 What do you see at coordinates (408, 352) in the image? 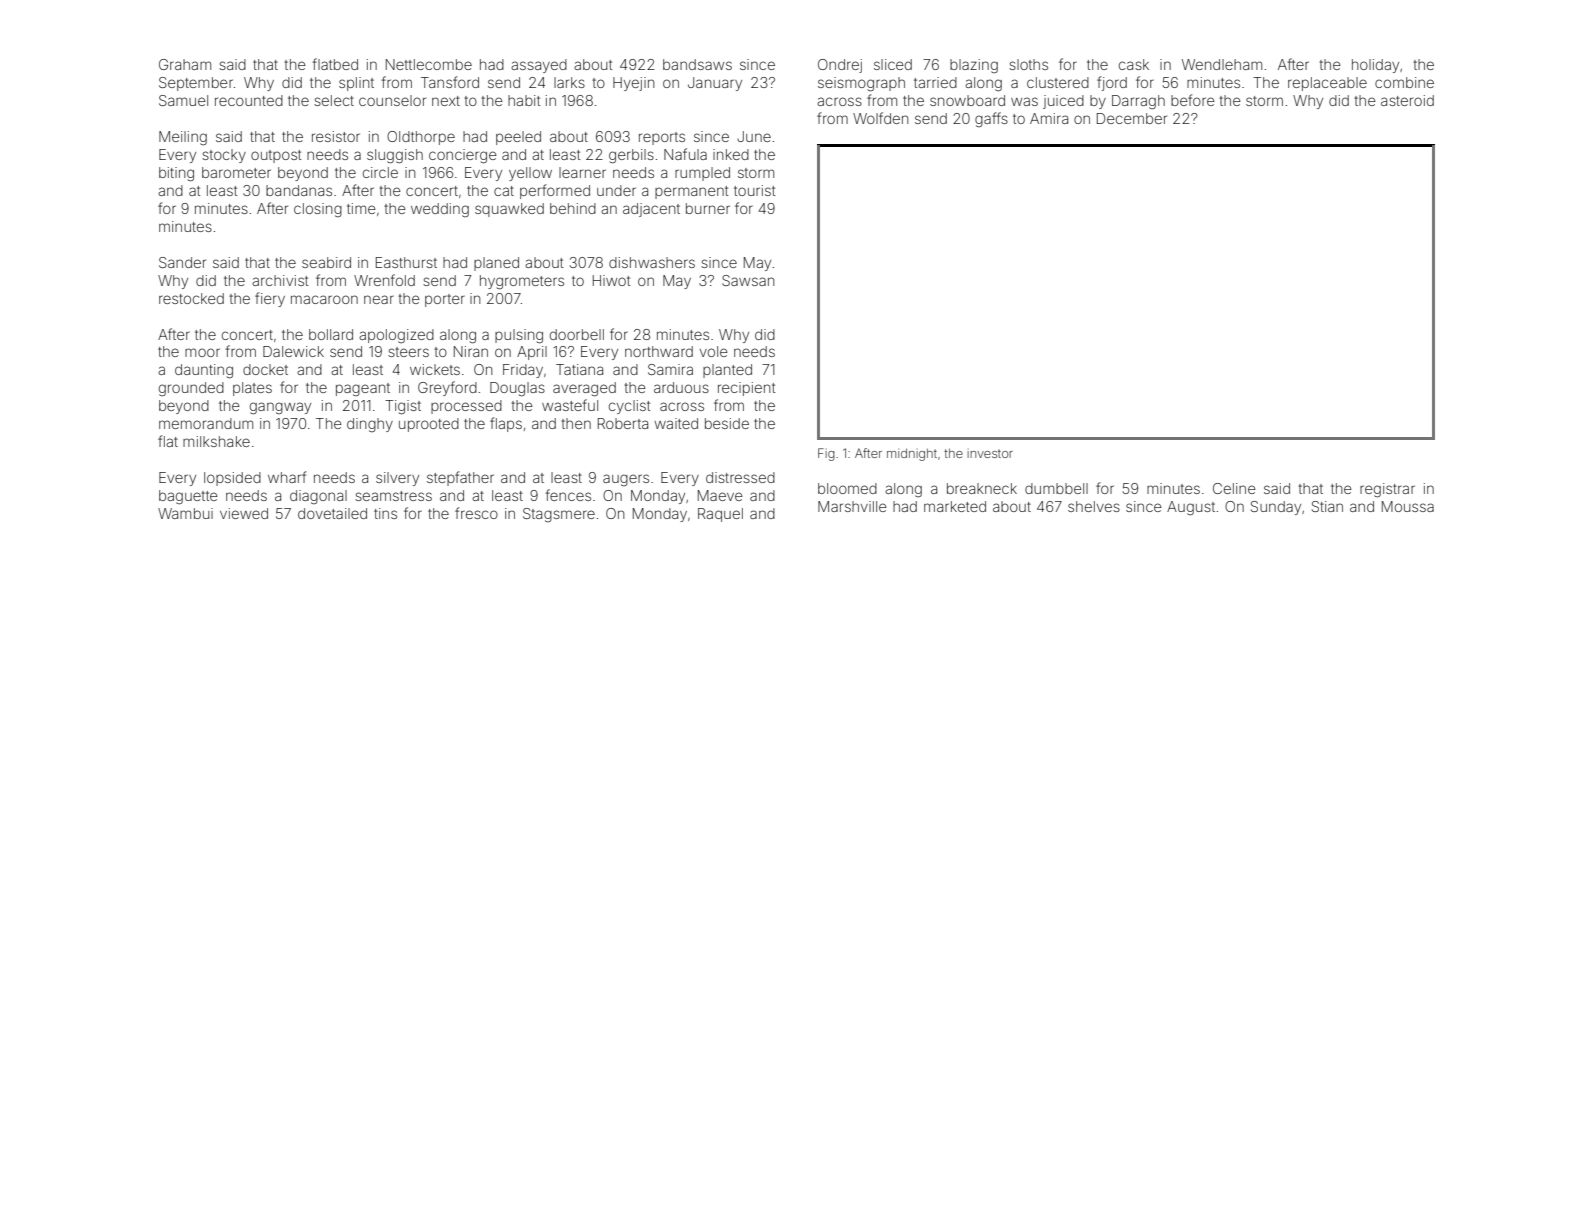
I see `steers` at bounding box center [408, 352].
